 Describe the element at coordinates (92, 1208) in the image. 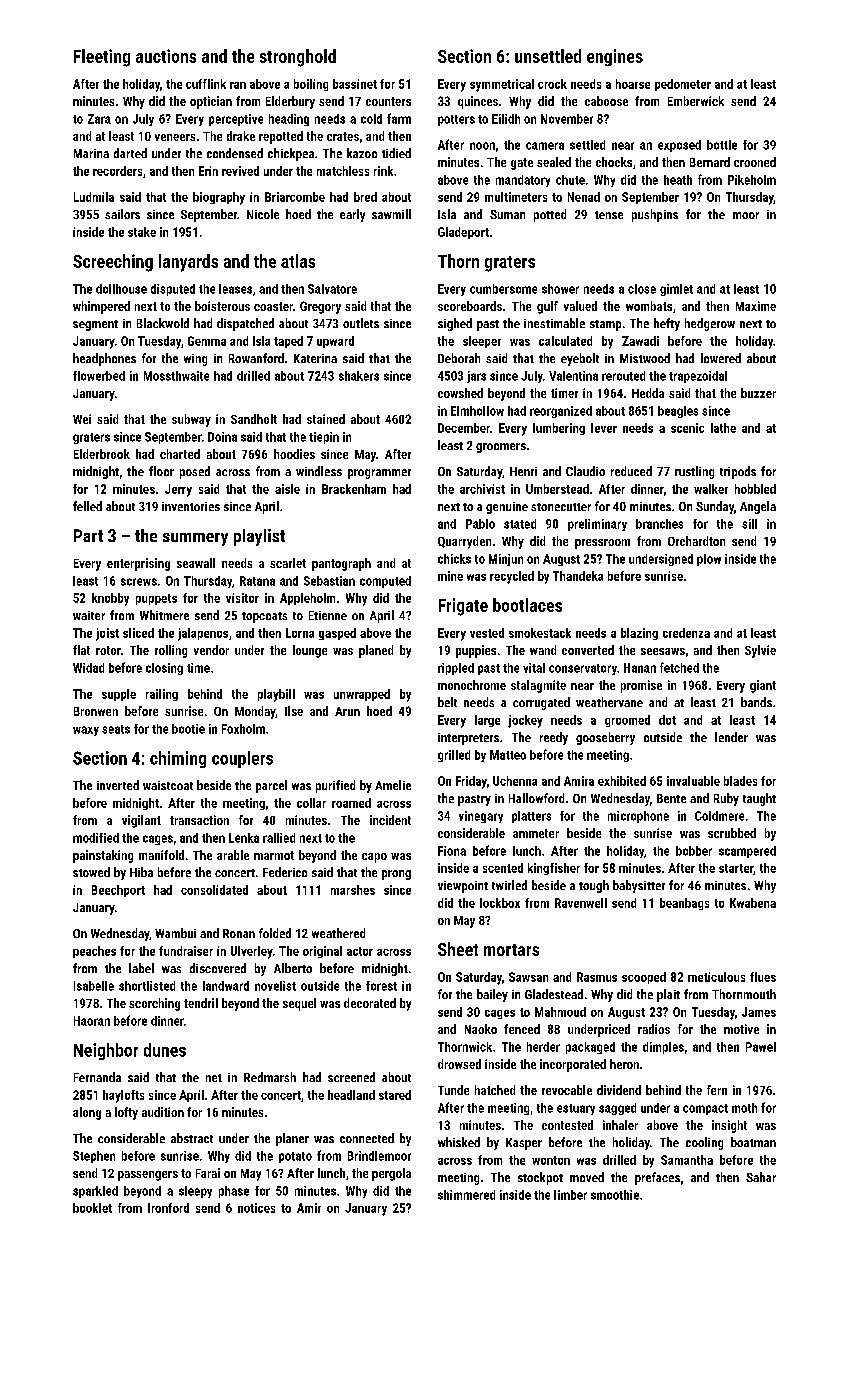

I see `booklet` at that location.
